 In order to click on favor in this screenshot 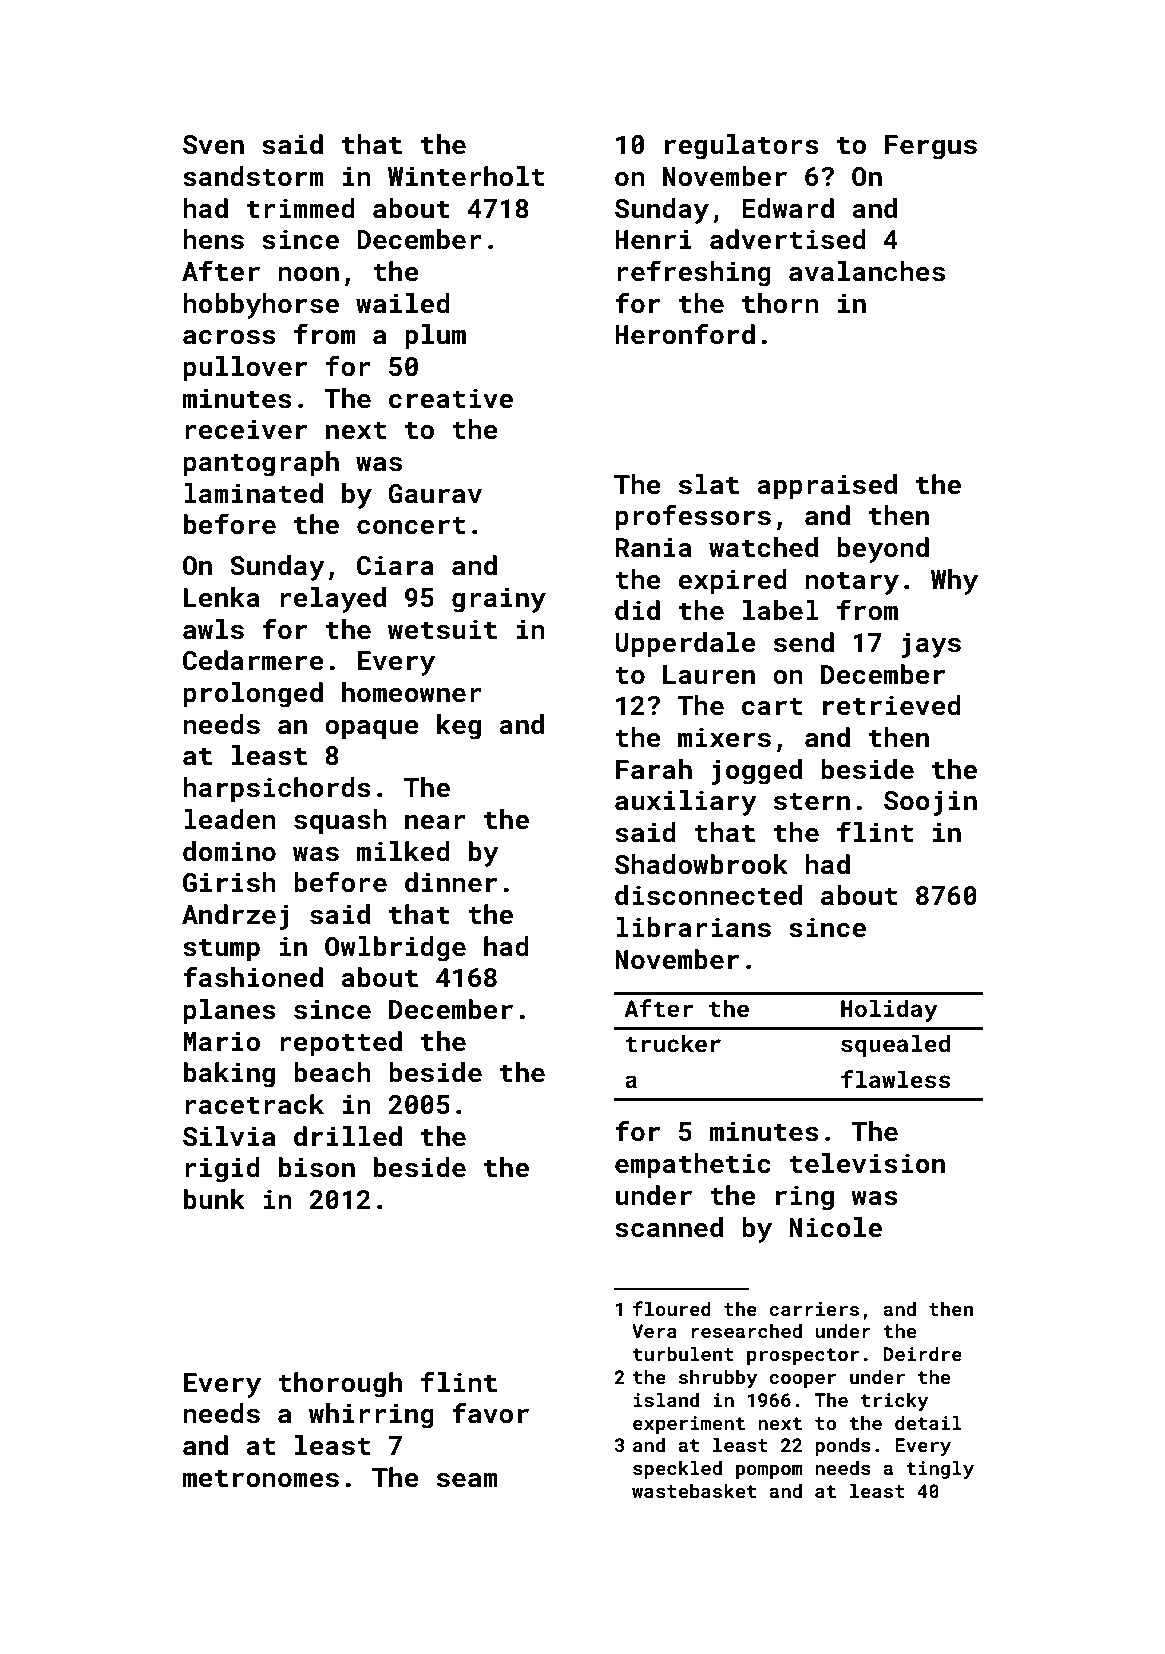, I will do `click(490, 1413)`.
